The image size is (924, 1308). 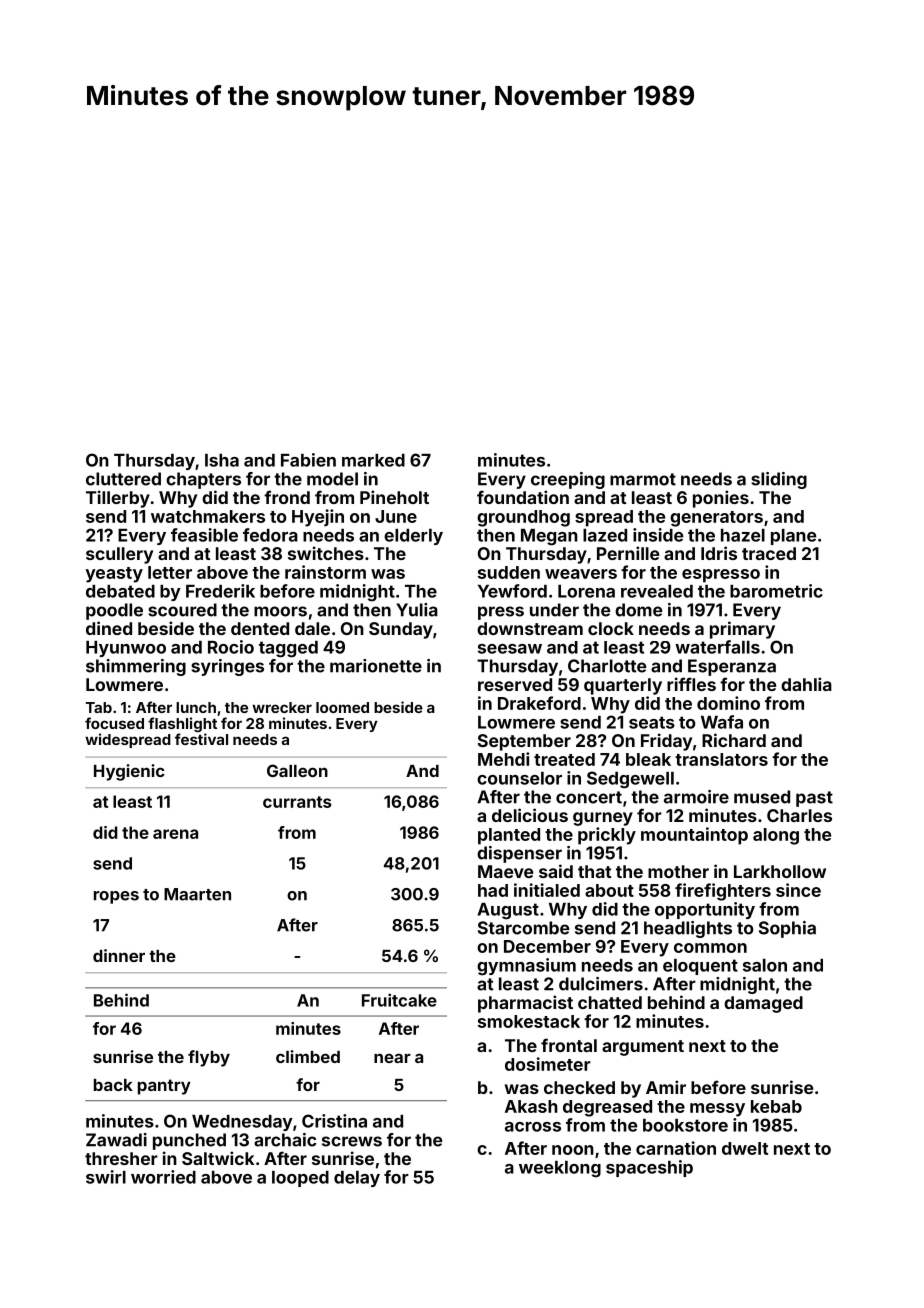 What do you see at coordinates (721, 499) in the page?
I see `ponies` at bounding box center [721, 499].
